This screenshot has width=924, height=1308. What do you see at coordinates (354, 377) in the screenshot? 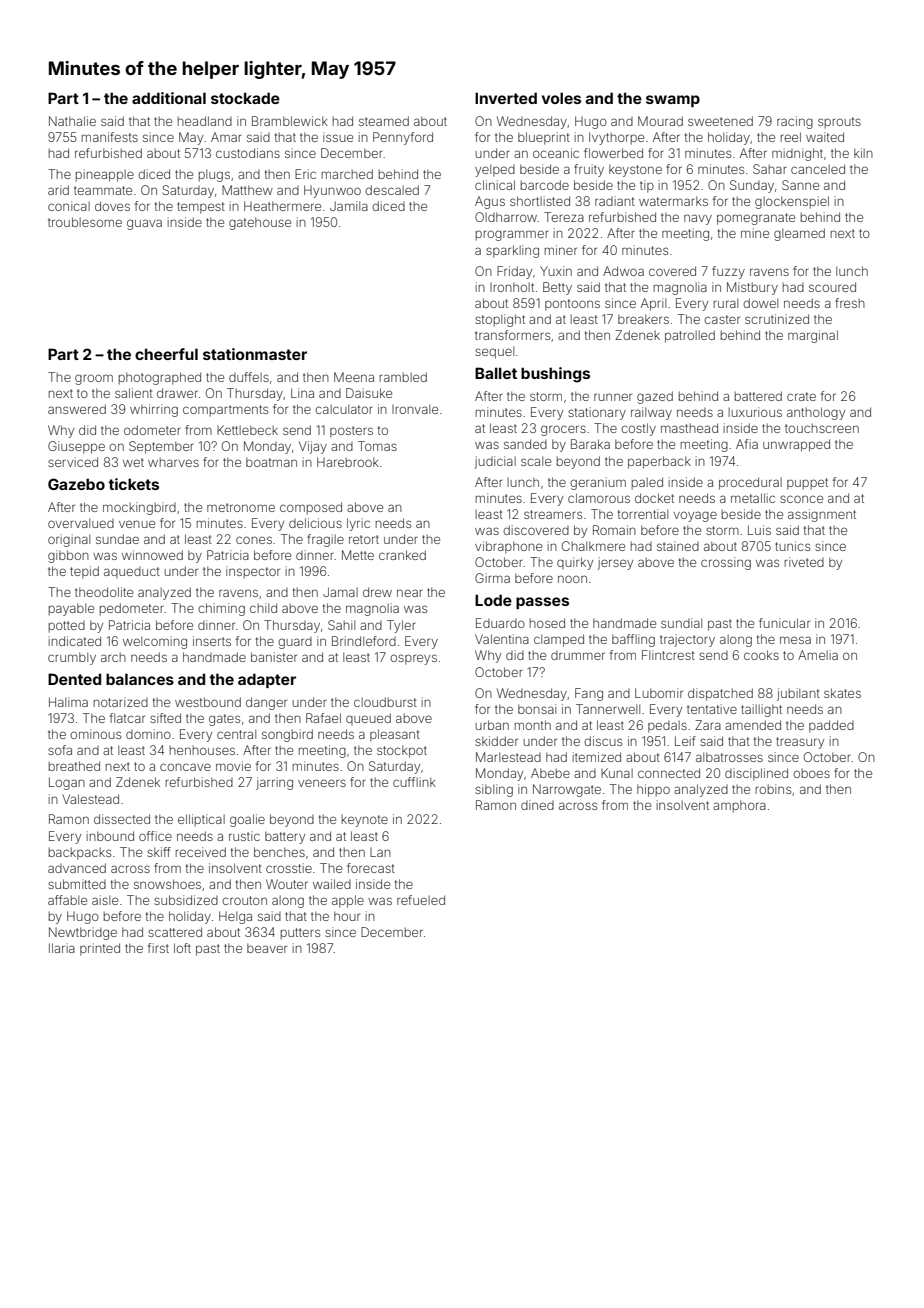
I see `Meena` at bounding box center [354, 377].
